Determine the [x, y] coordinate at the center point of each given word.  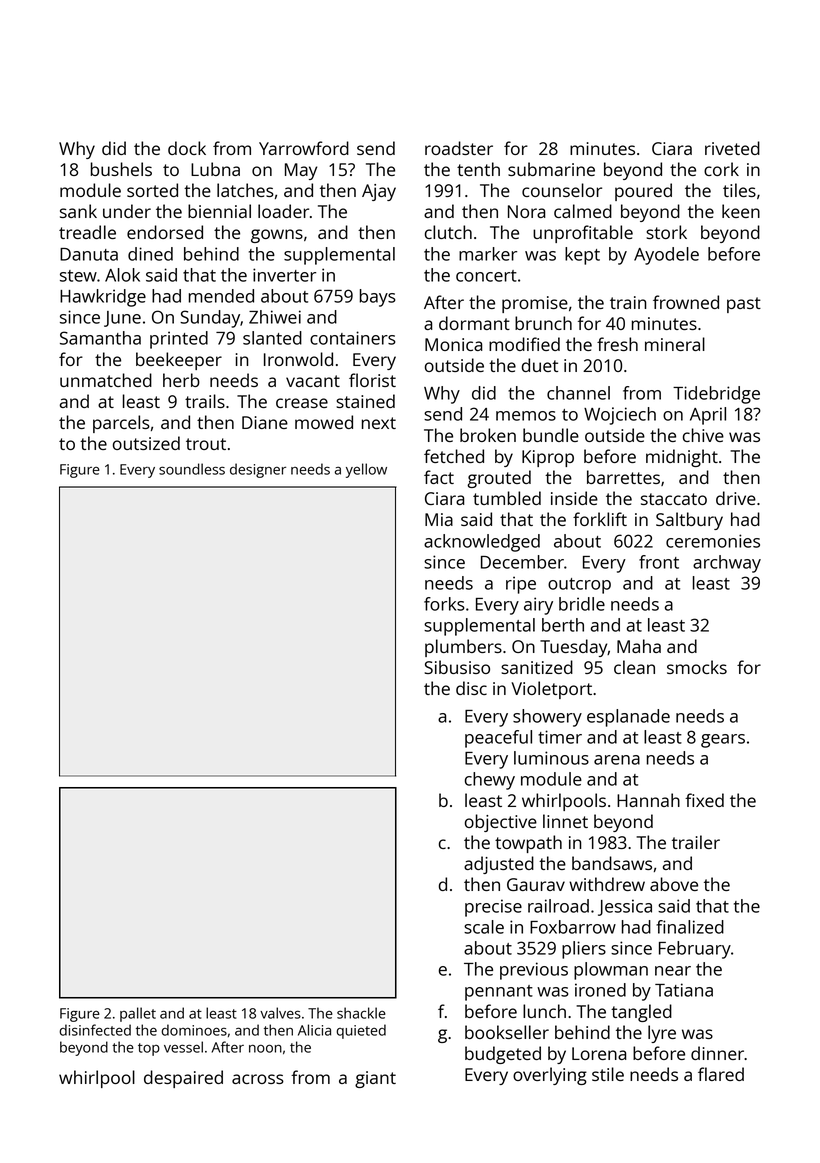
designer [258, 470]
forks [444, 604]
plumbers [463, 648]
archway [727, 564]
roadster [459, 148]
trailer [696, 842]
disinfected [95, 1030]
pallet [138, 1014]
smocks [697, 667]
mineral [675, 344]
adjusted [499, 865]
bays [377, 298]
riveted [732, 148]
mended [221, 296]
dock [187, 148]
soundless [192, 469]
